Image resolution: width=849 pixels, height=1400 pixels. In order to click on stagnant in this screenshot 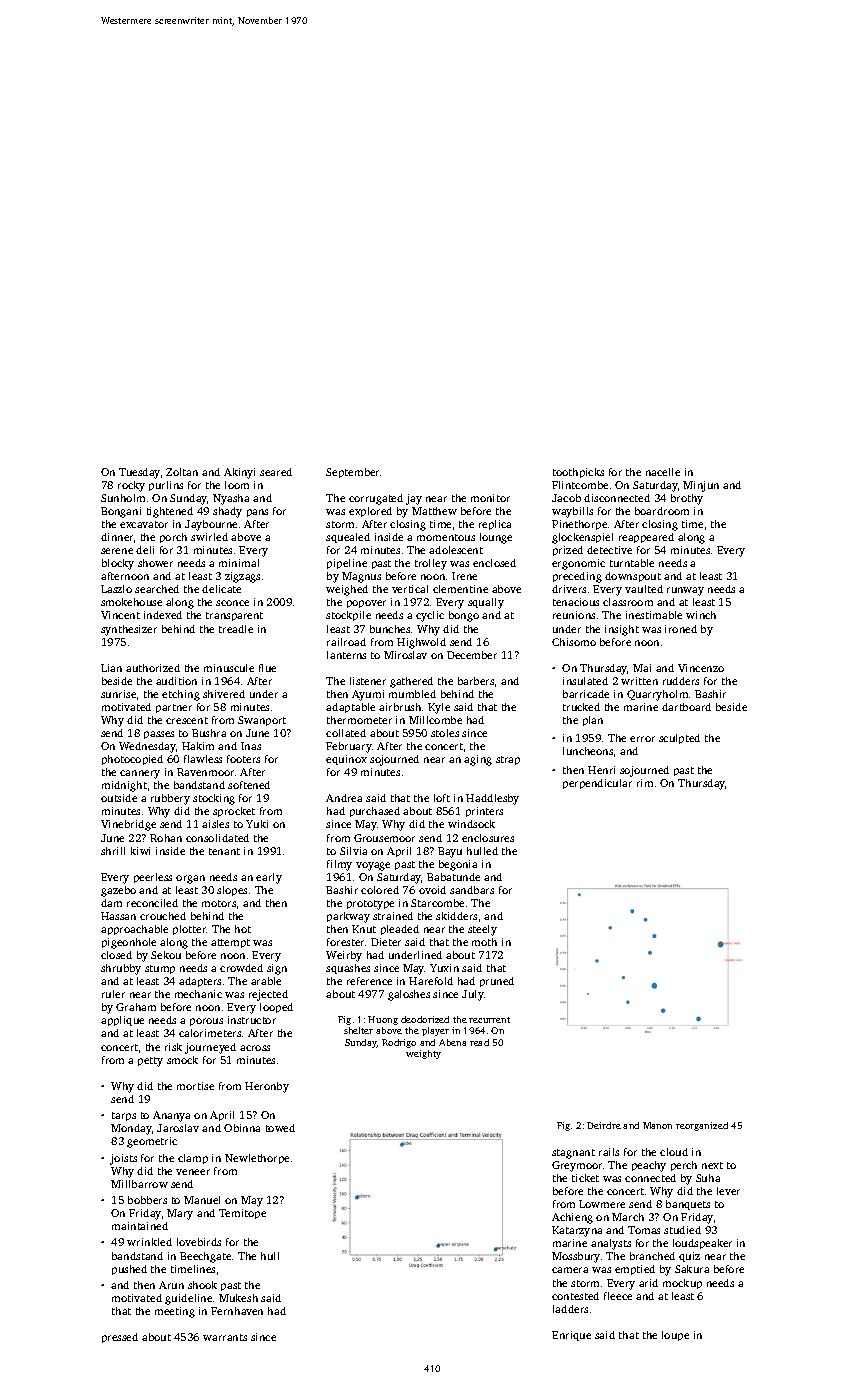, I will do `click(573, 1154)`.
